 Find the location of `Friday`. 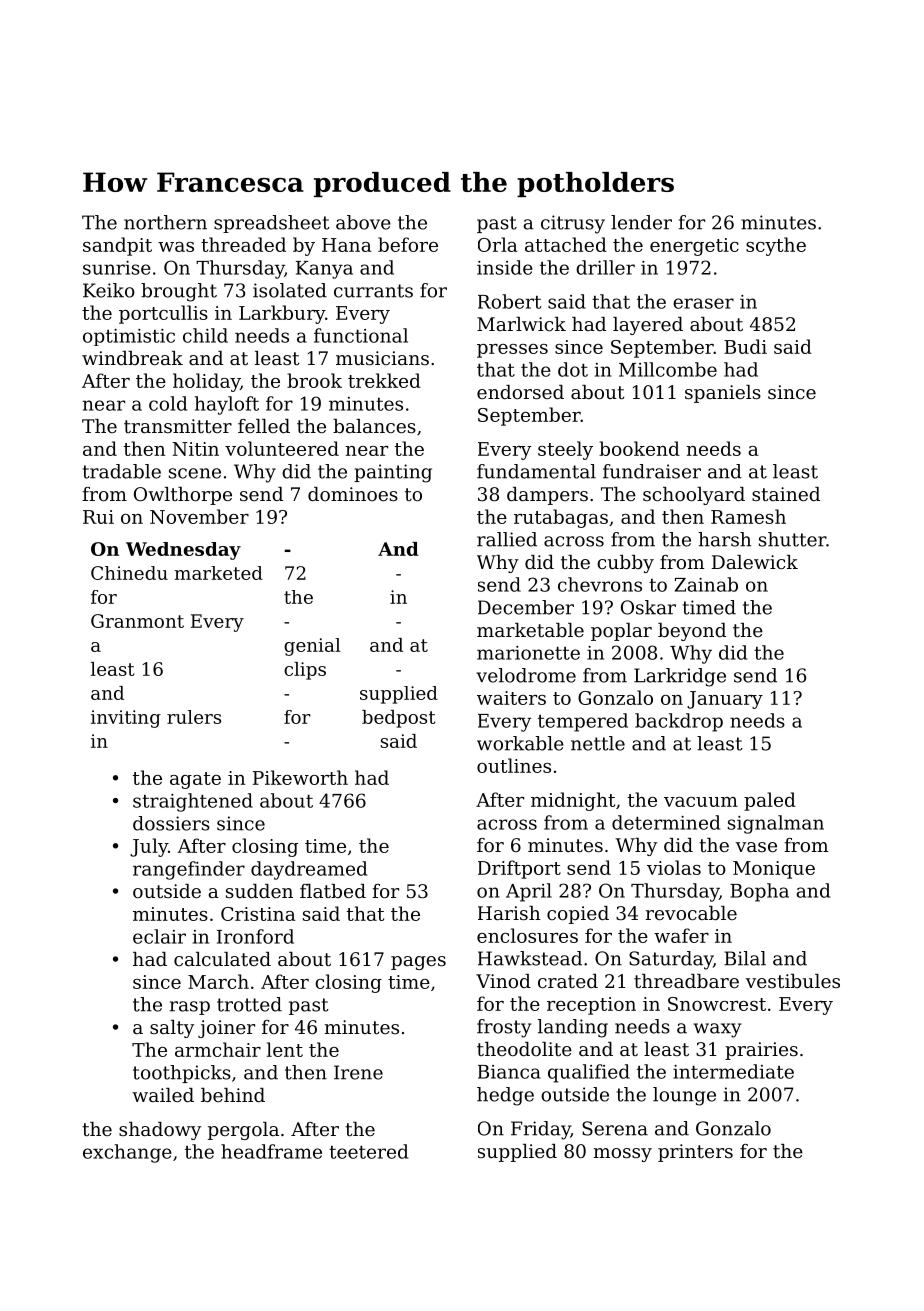

Friday is located at coordinates (541, 1130).
